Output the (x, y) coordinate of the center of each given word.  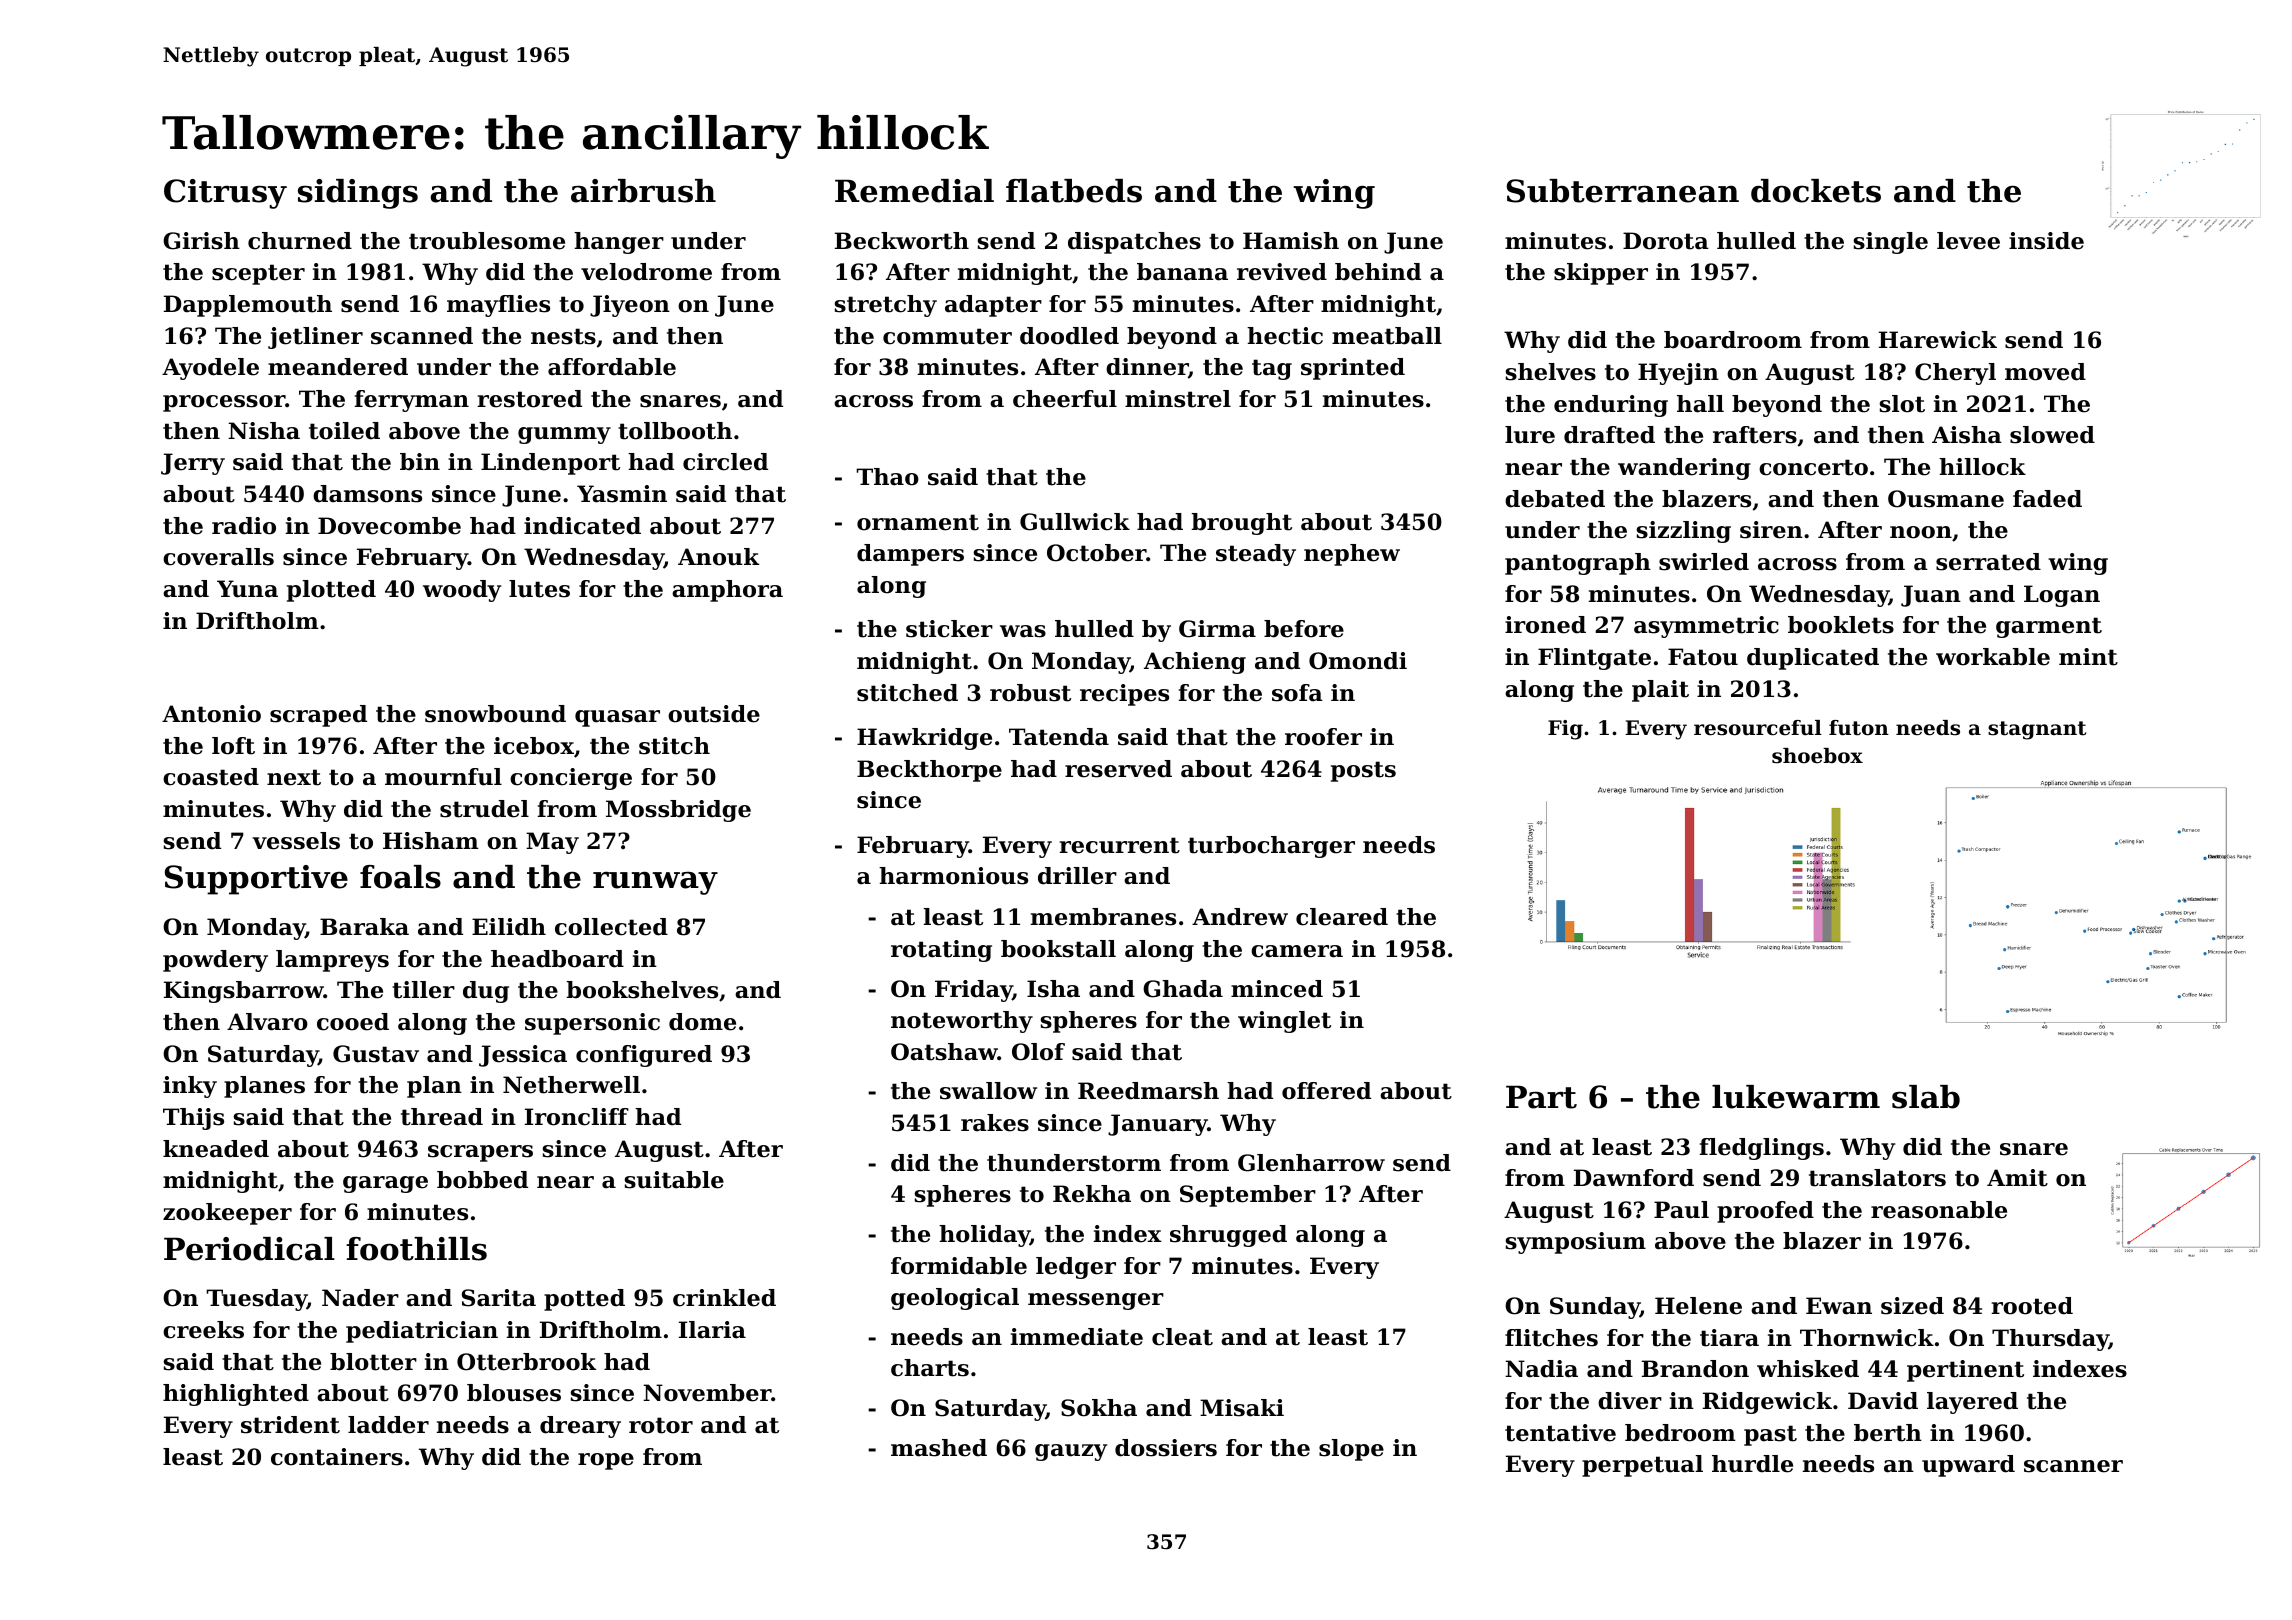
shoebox (1817, 756)
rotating (941, 951)
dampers (910, 555)
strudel (484, 809)
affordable (612, 367)
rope (606, 1461)
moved (2045, 372)
